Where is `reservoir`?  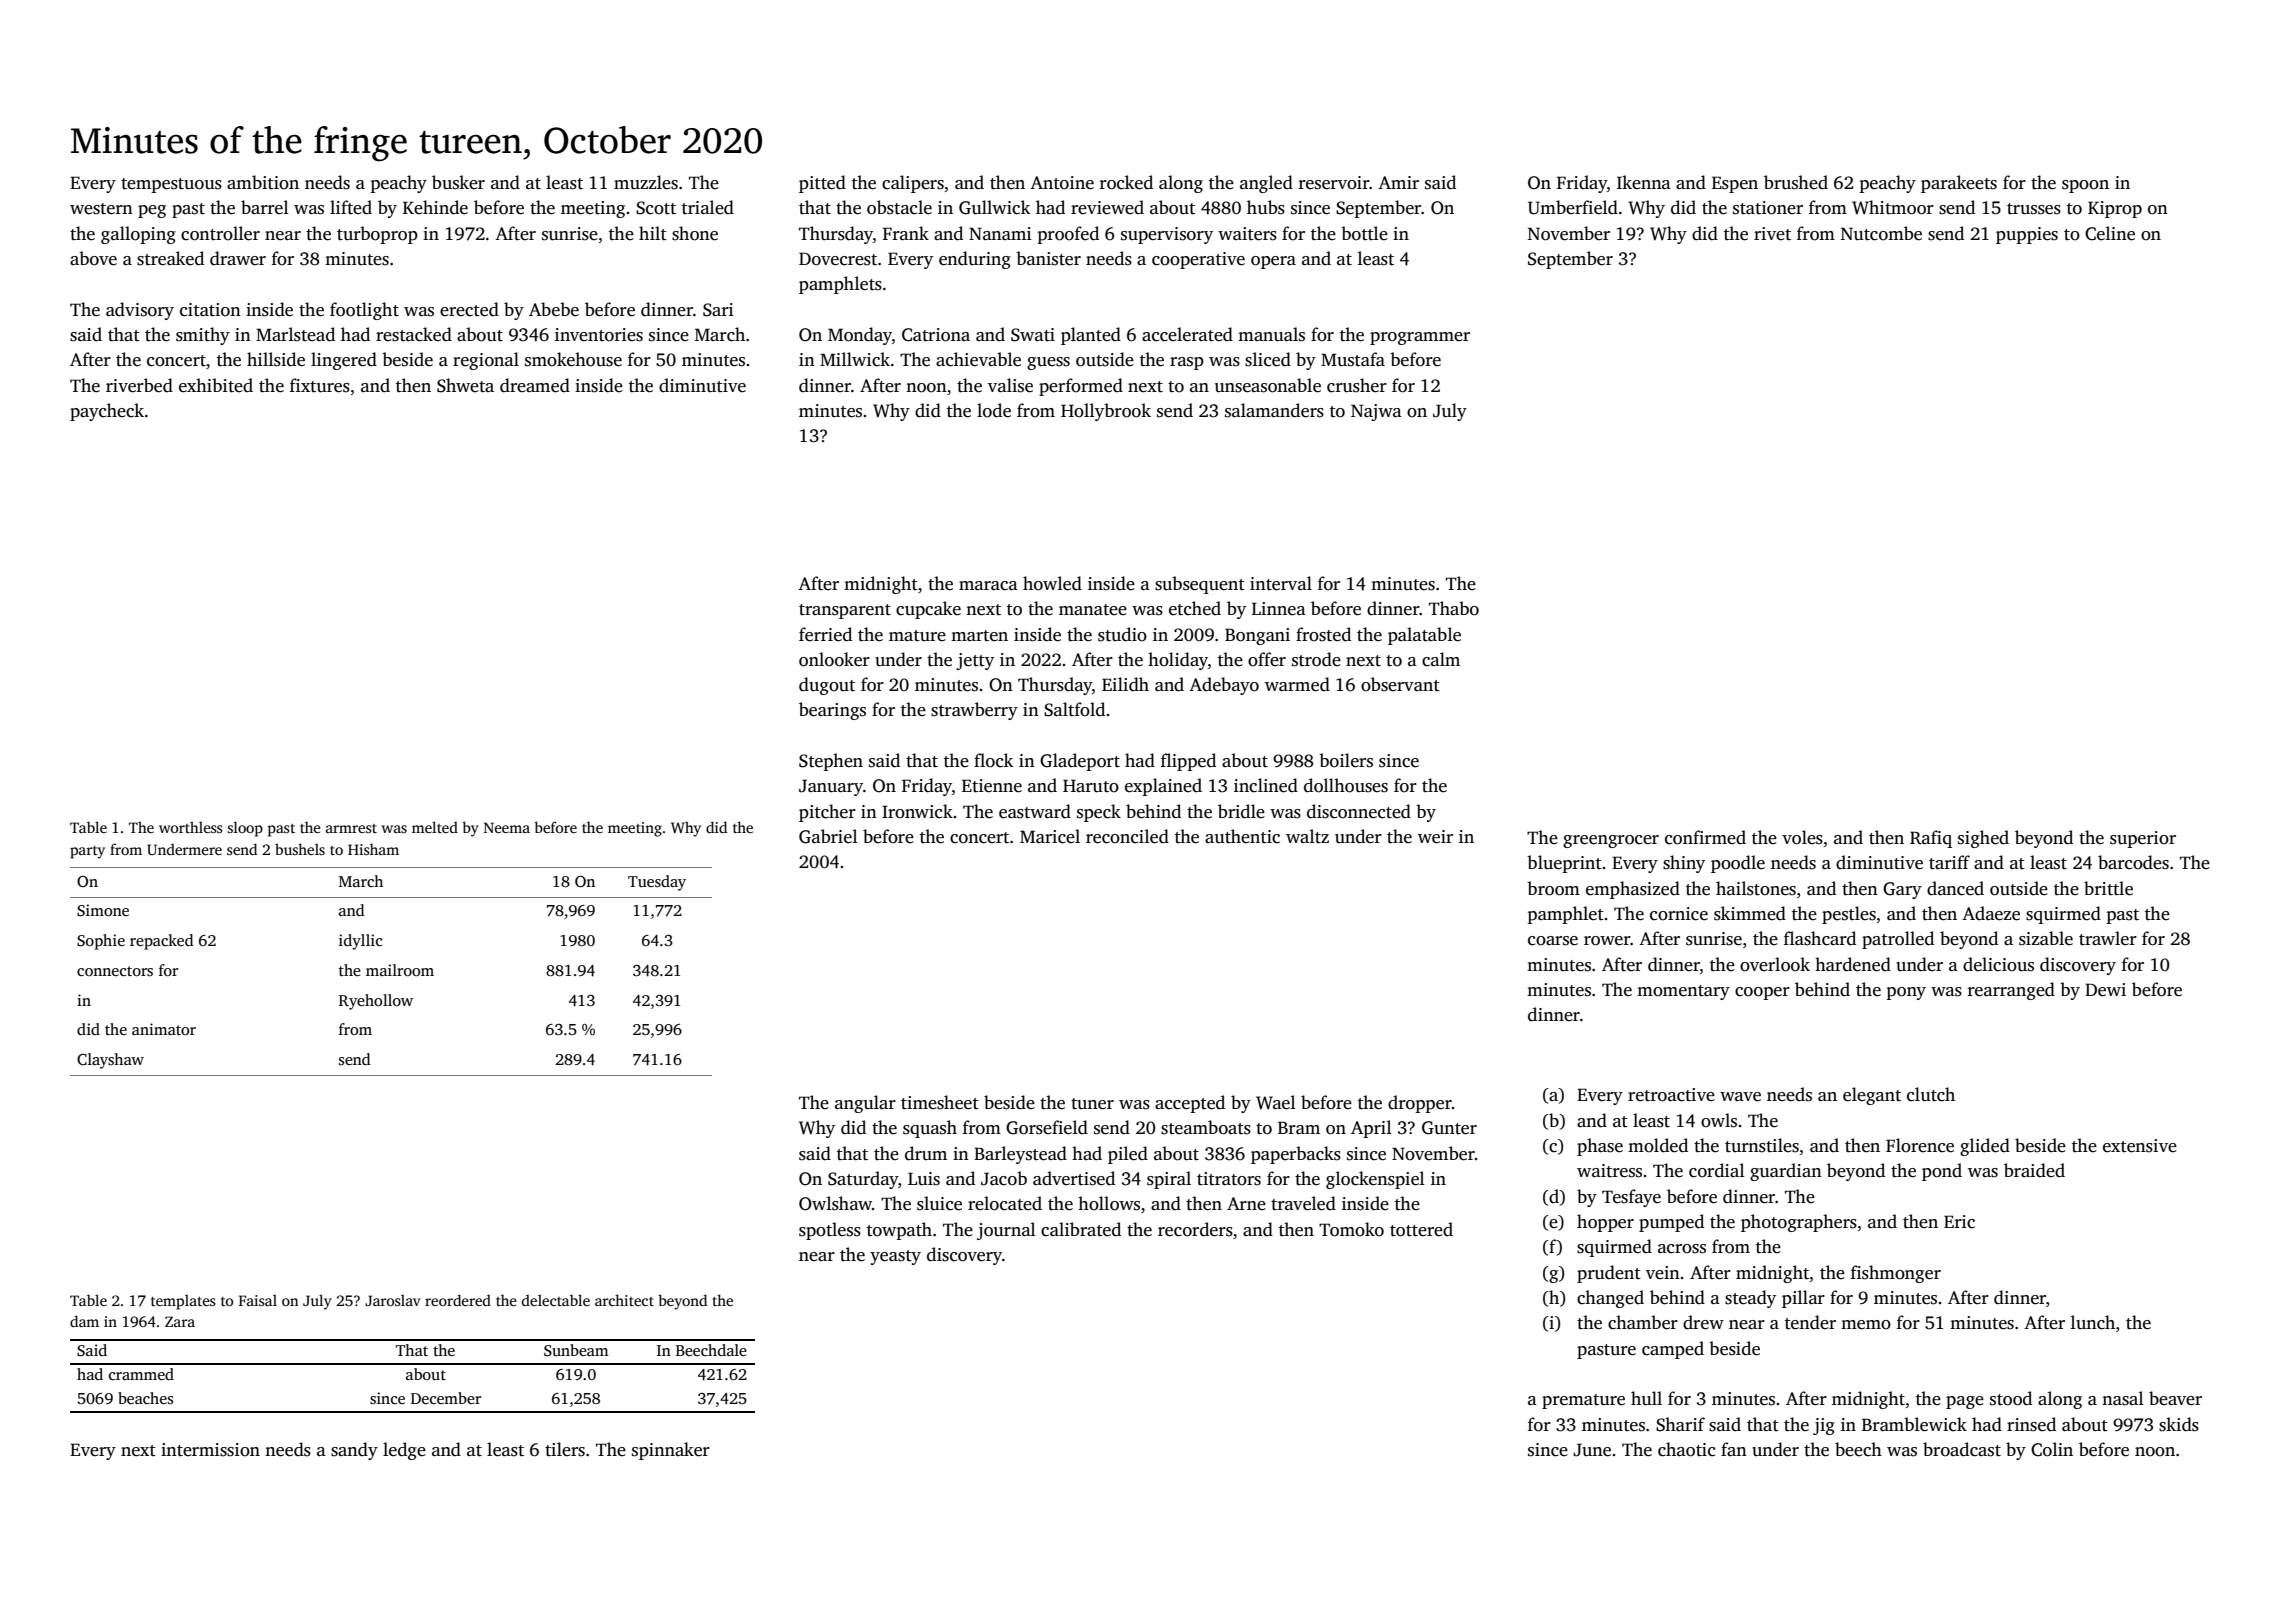 reservoir is located at coordinates (1334, 183).
